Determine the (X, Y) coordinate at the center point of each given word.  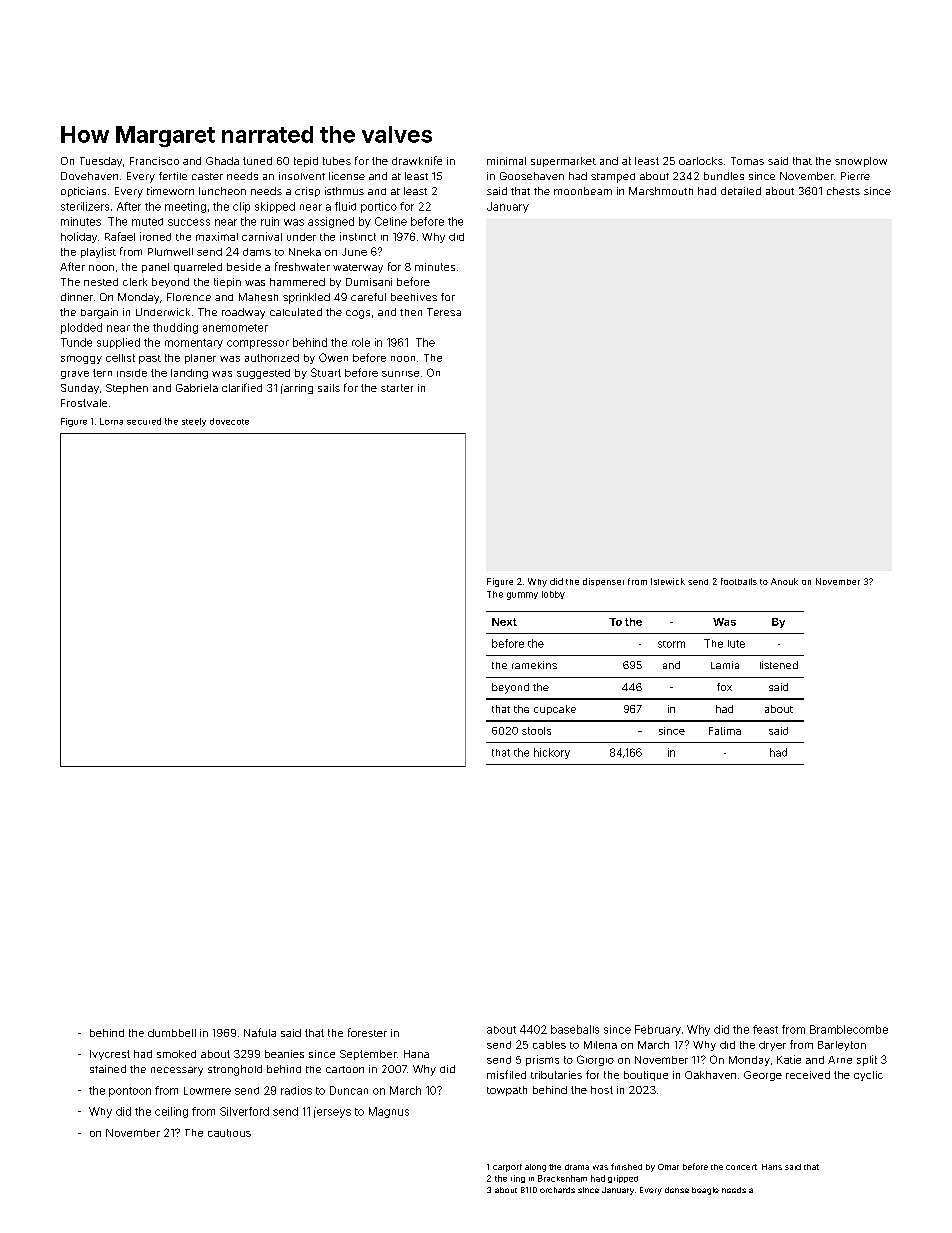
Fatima (725, 731)
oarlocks (701, 161)
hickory (552, 753)
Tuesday (101, 162)
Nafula (260, 1032)
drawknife (417, 160)
